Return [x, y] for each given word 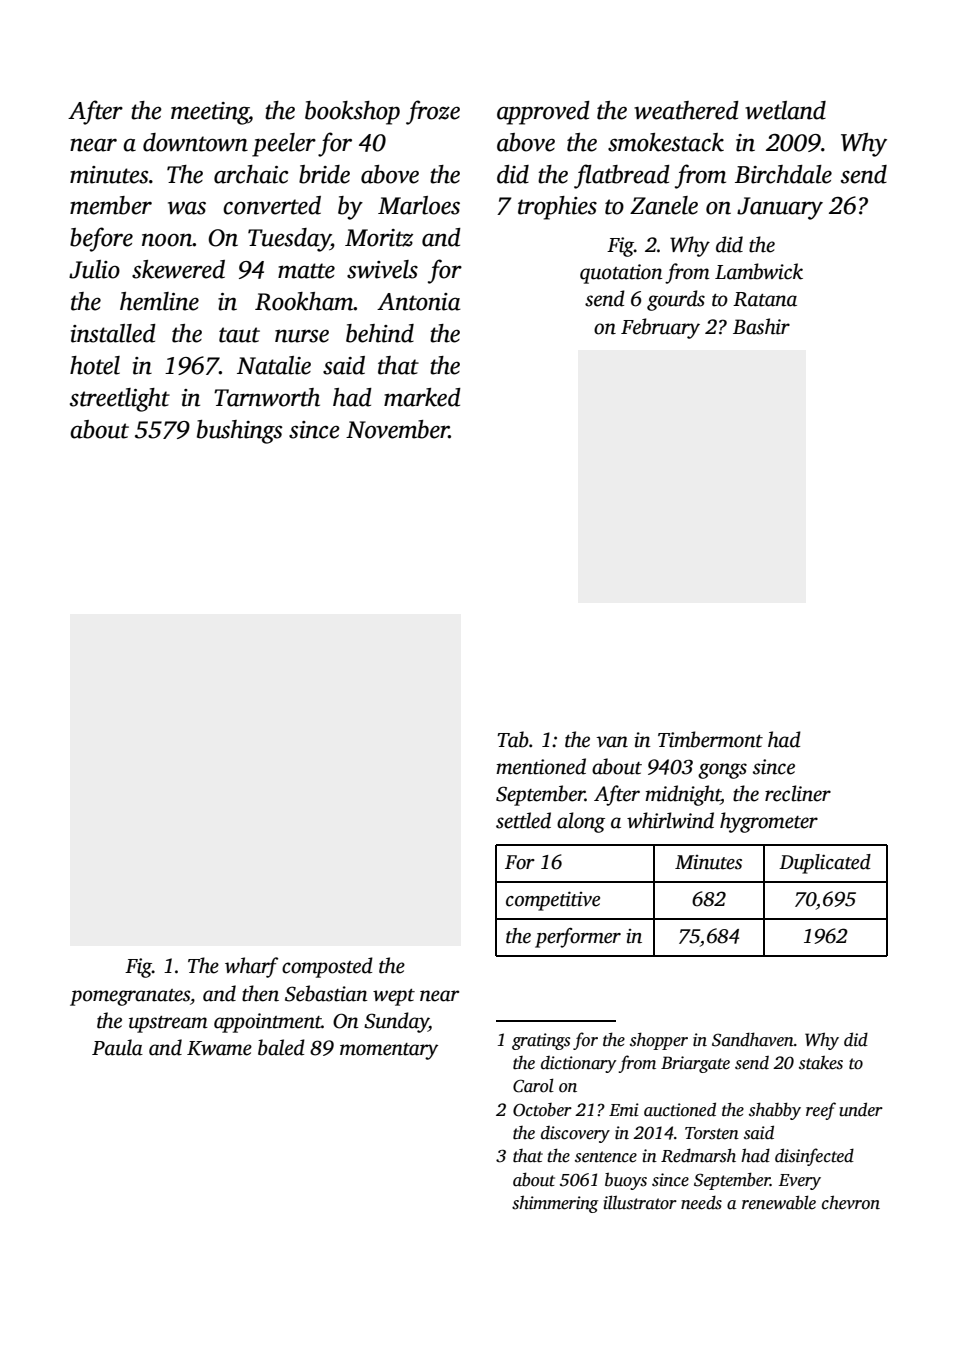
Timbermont [710, 739]
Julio [94, 269]
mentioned [541, 766]
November [397, 429]
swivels [382, 269]
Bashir [761, 326]
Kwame [219, 1048]
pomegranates [130, 997]
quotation [621, 274]
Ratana [765, 299]
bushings [240, 432]
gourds [676, 300]
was [187, 208]
